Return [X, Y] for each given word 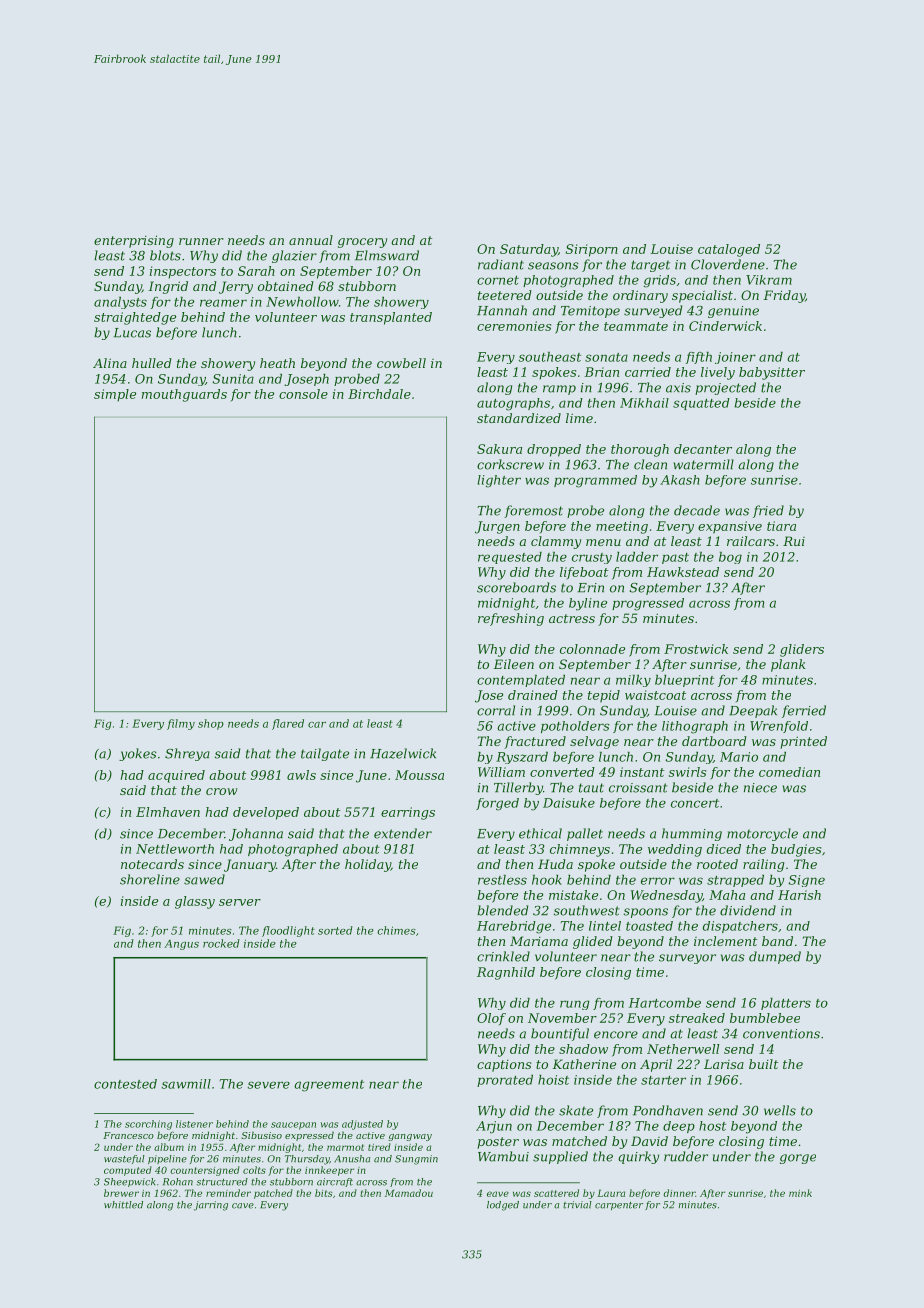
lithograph [695, 727]
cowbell [401, 363]
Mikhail [644, 403]
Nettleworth [175, 849]
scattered [556, 1193]
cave [243, 1206]
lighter [499, 481]
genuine [733, 312]
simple [115, 395]
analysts [120, 303]
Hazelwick [403, 753]
